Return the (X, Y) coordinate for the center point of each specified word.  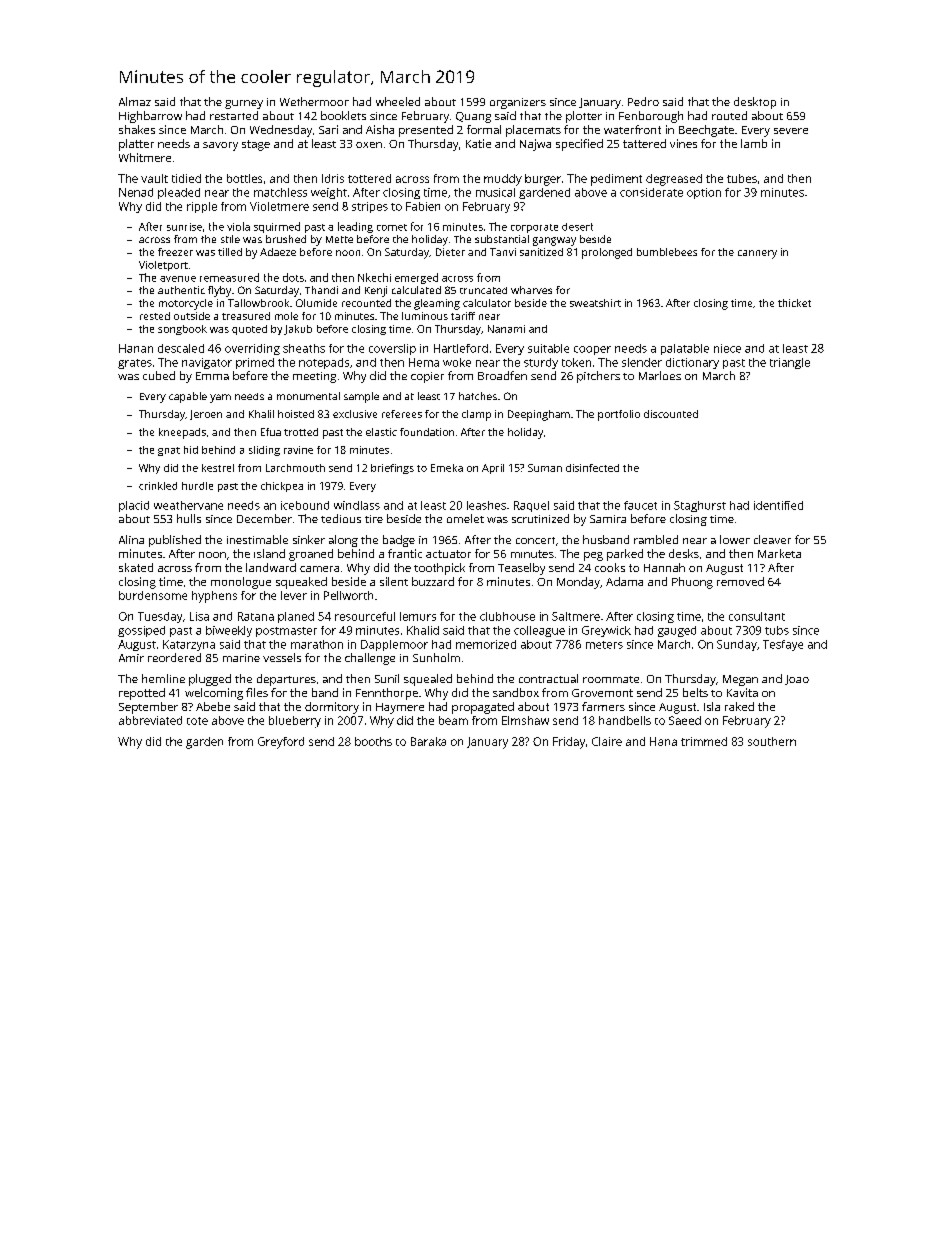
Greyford (281, 743)
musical (495, 192)
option (704, 193)
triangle (790, 363)
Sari (328, 129)
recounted (366, 303)
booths (373, 741)
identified (778, 505)
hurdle (197, 486)
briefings (392, 469)
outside (192, 316)
